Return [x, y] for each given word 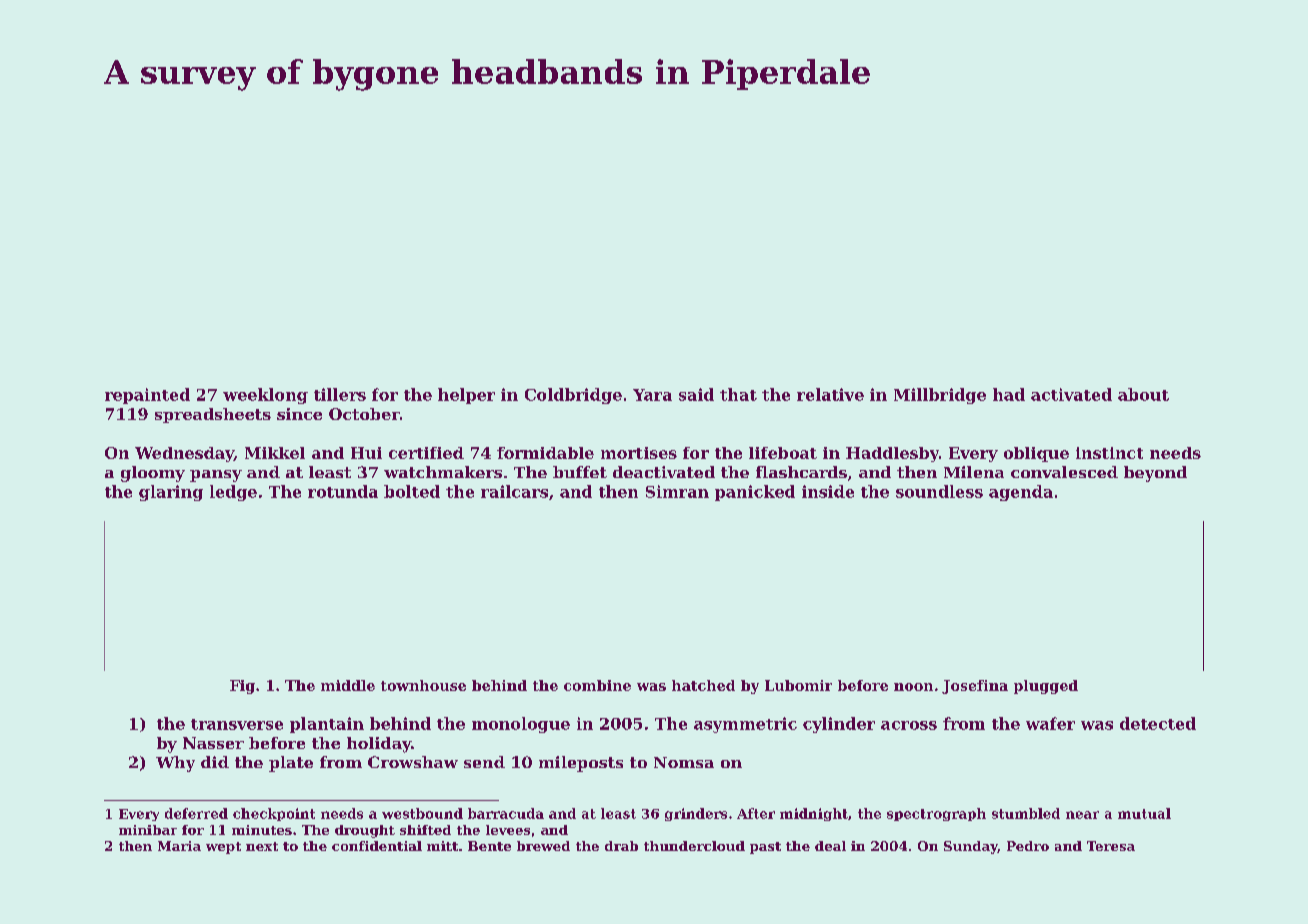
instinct [1109, 453]
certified [426, 453]
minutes [262, 830]
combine [597, 685]
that [738, 394]
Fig [242, 687]
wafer [1050, 723]
